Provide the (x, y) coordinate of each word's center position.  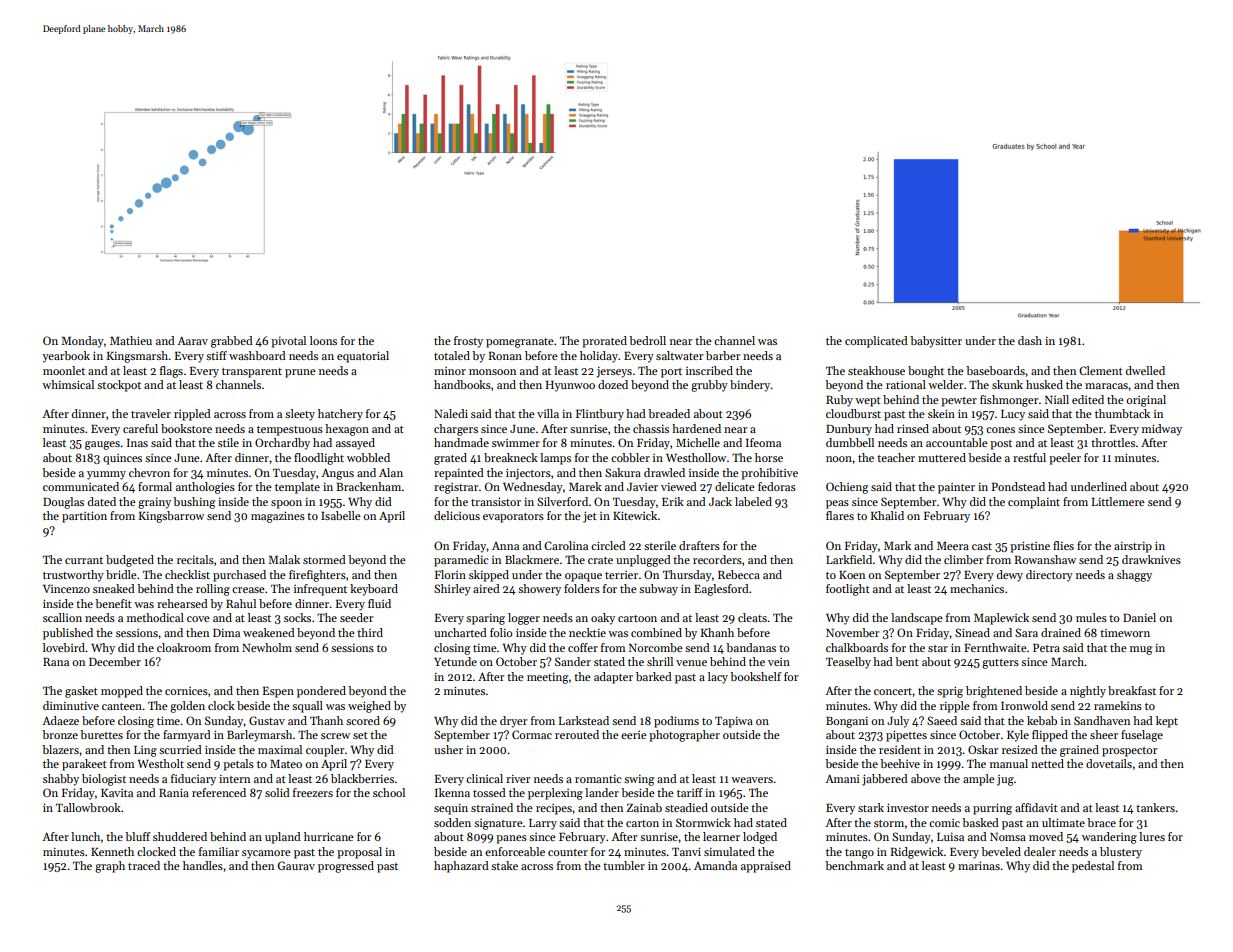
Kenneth (112, 851)
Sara (1026, 632)
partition (84, 517)
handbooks (462, 384)
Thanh (326, 720)
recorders (717, 559)
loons (323, 340)
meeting (547, 678)
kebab (1042, 720)
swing (639, 780)
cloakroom (184, 647)
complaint (1034, 503)
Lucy (1013, 415)
